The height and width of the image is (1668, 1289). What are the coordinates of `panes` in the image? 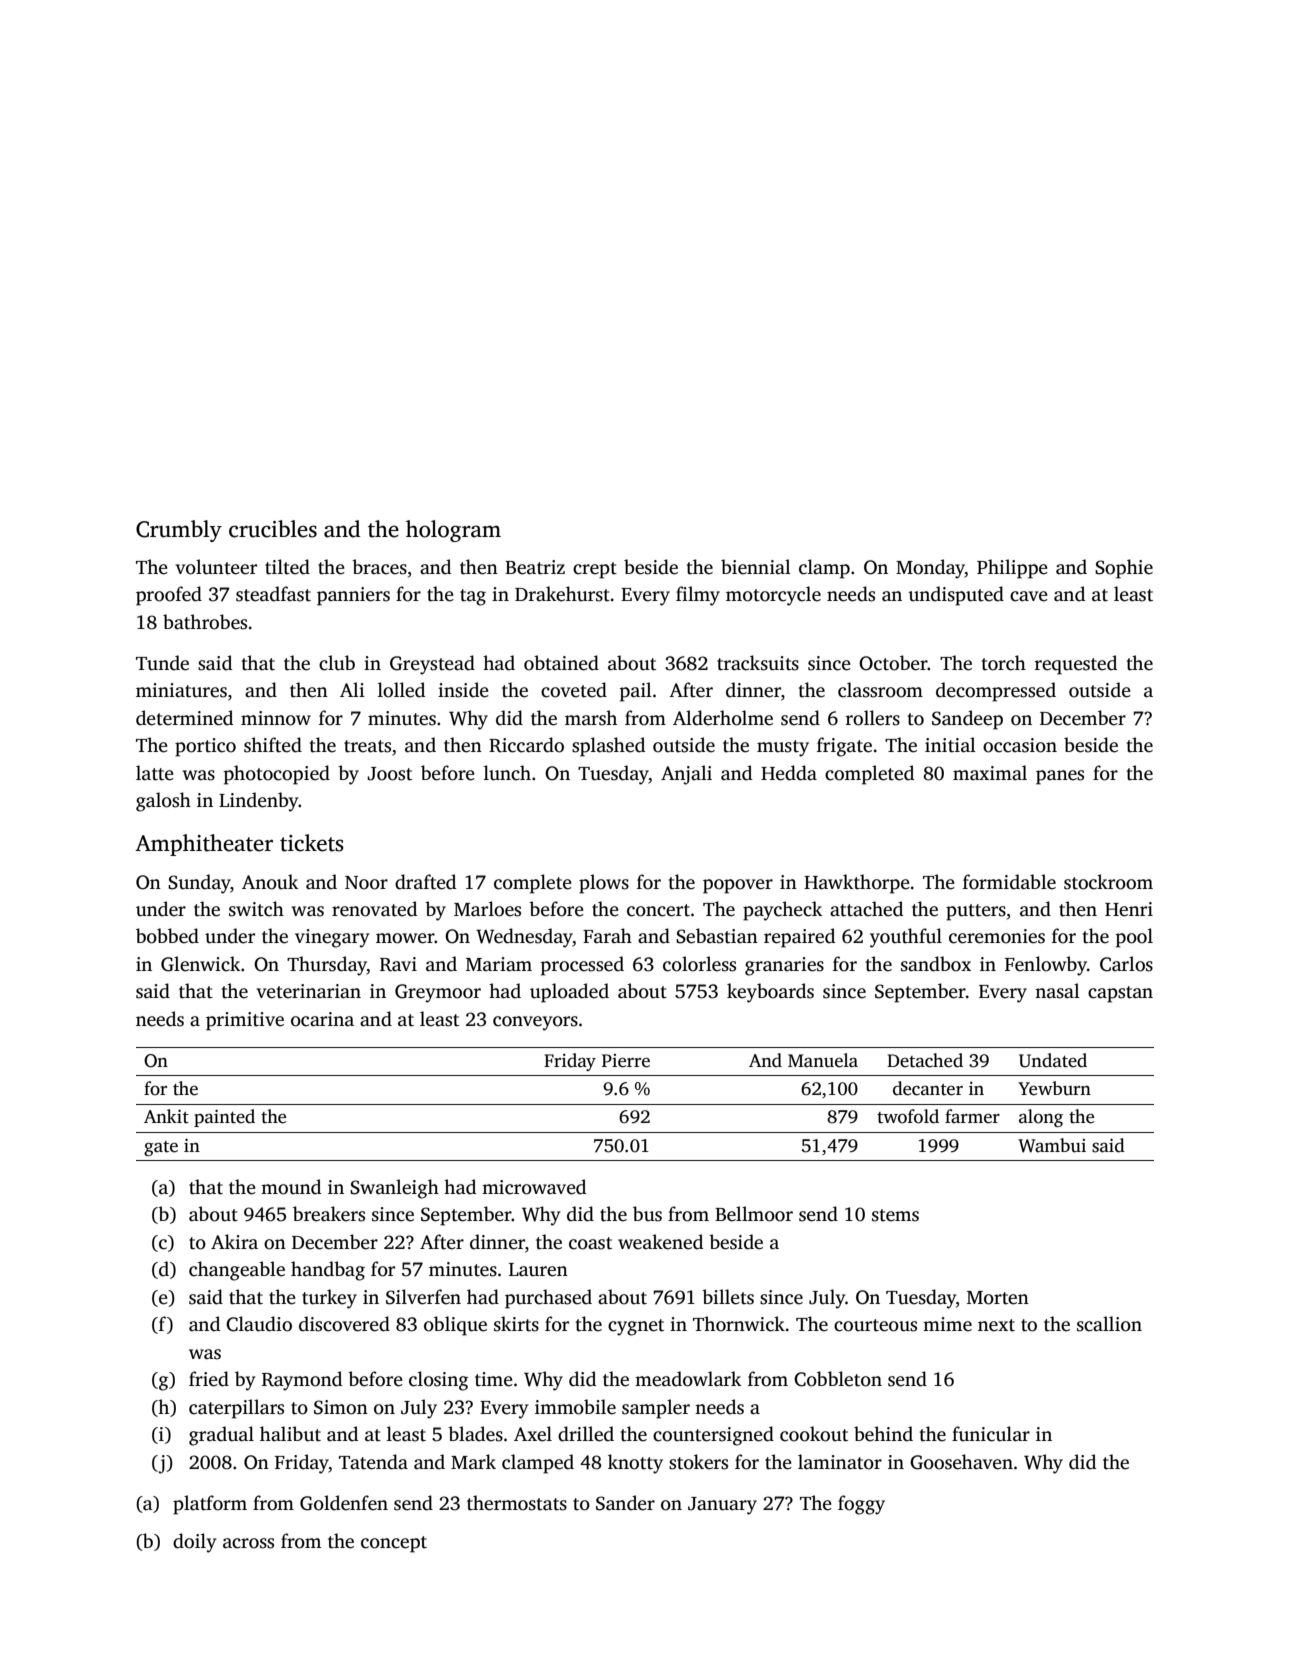 It's located at (1060, 777).
